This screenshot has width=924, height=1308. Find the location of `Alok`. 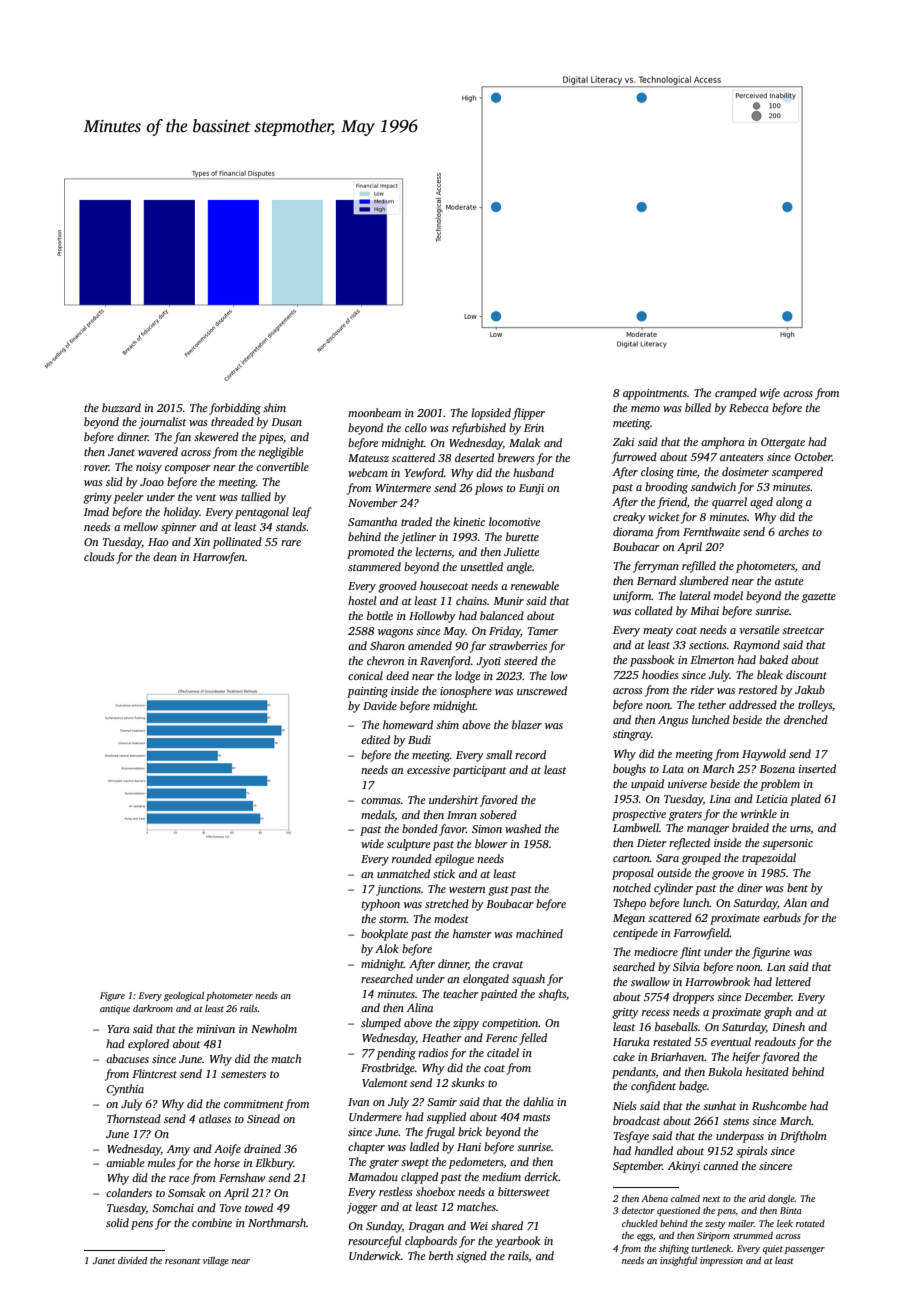

Alok is located at coordinates (387, 948).
